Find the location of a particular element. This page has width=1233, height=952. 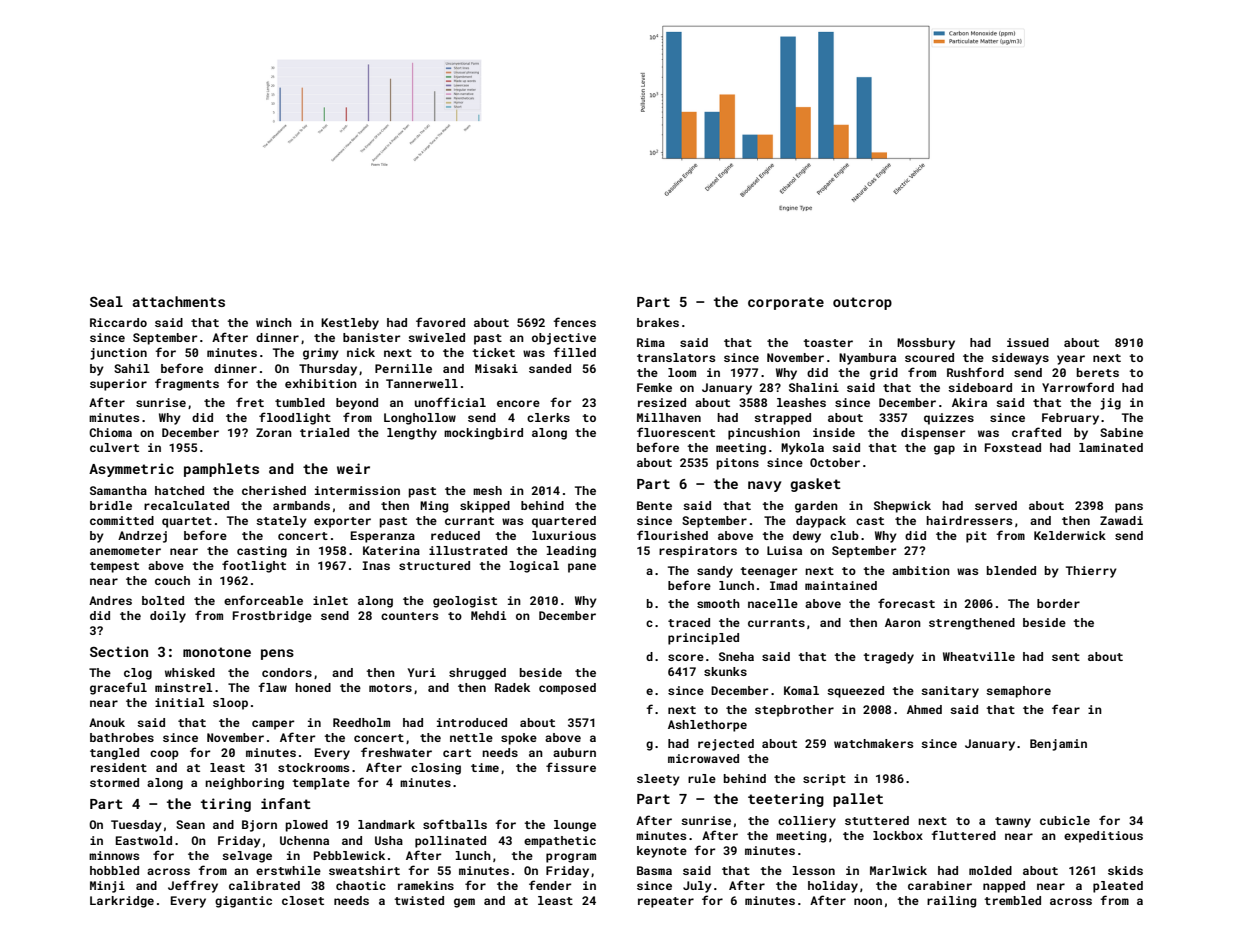

trialed is located at coordinates (324, 432).
